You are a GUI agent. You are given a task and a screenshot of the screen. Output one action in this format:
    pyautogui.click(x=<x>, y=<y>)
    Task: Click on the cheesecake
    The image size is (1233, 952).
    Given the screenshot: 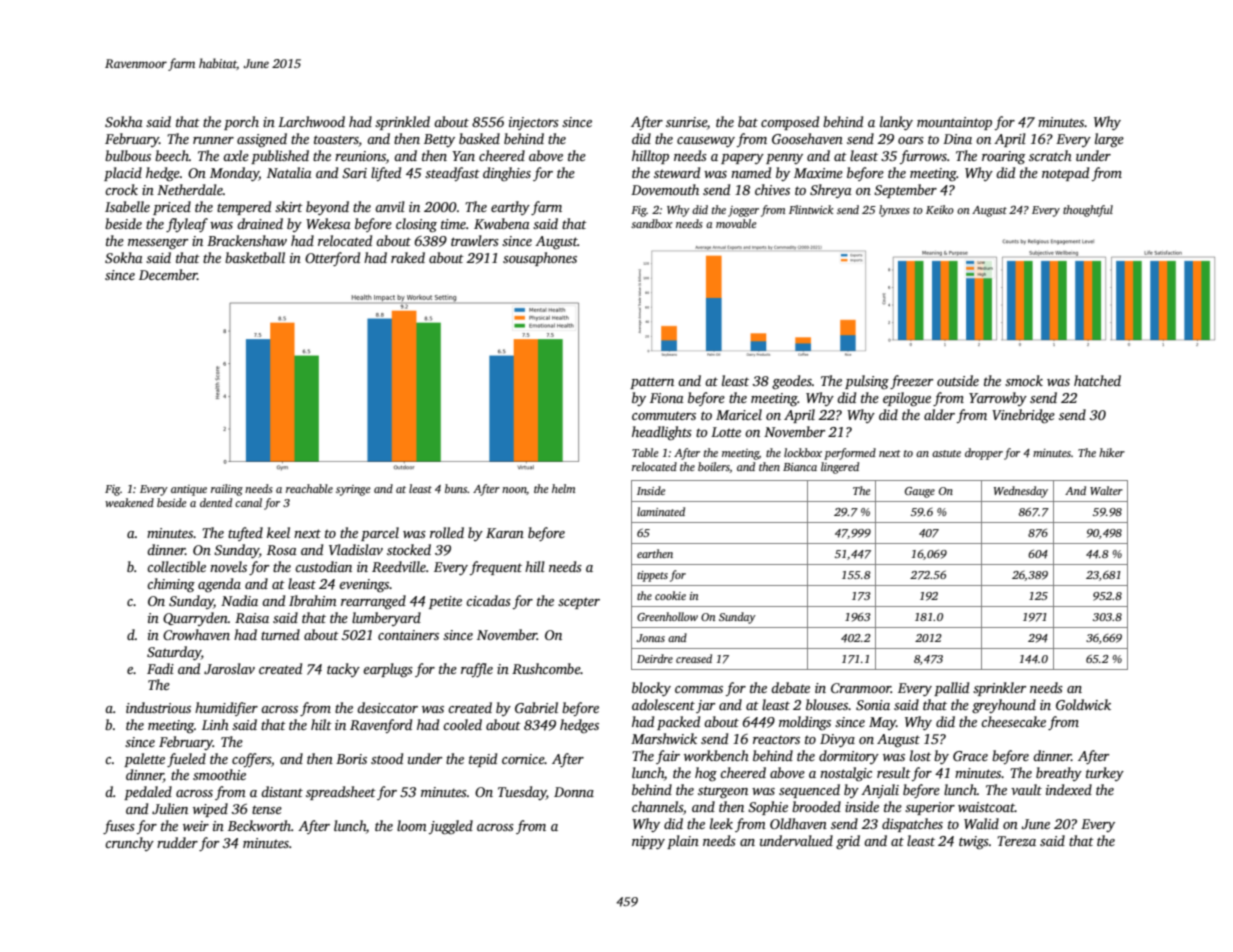 What is the action you would take?
    pyautogui.click(x=1013, y=721)
